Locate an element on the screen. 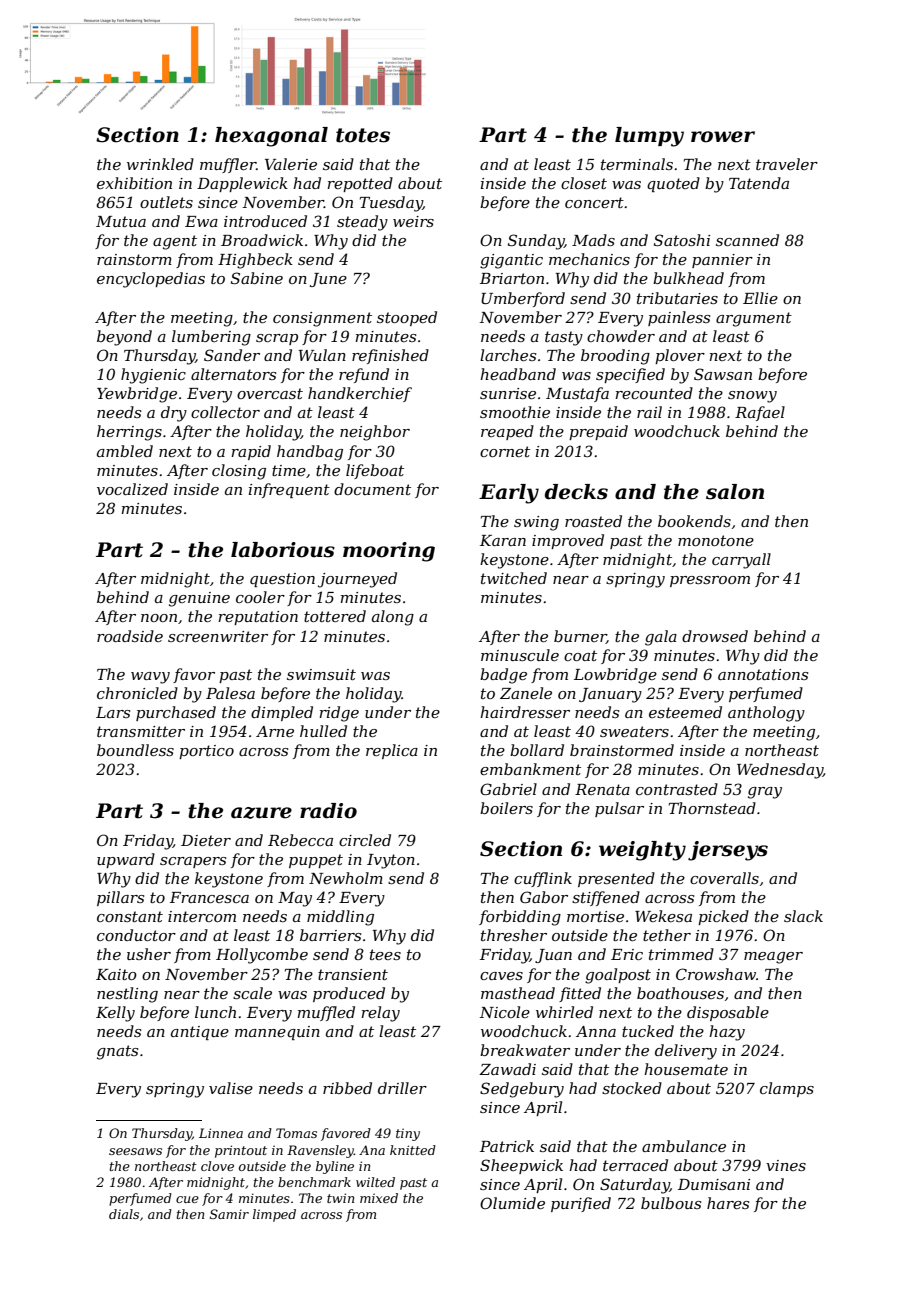 This screenshot has width=924, height=1314. forbidding is located at coordinates (520, 918).
